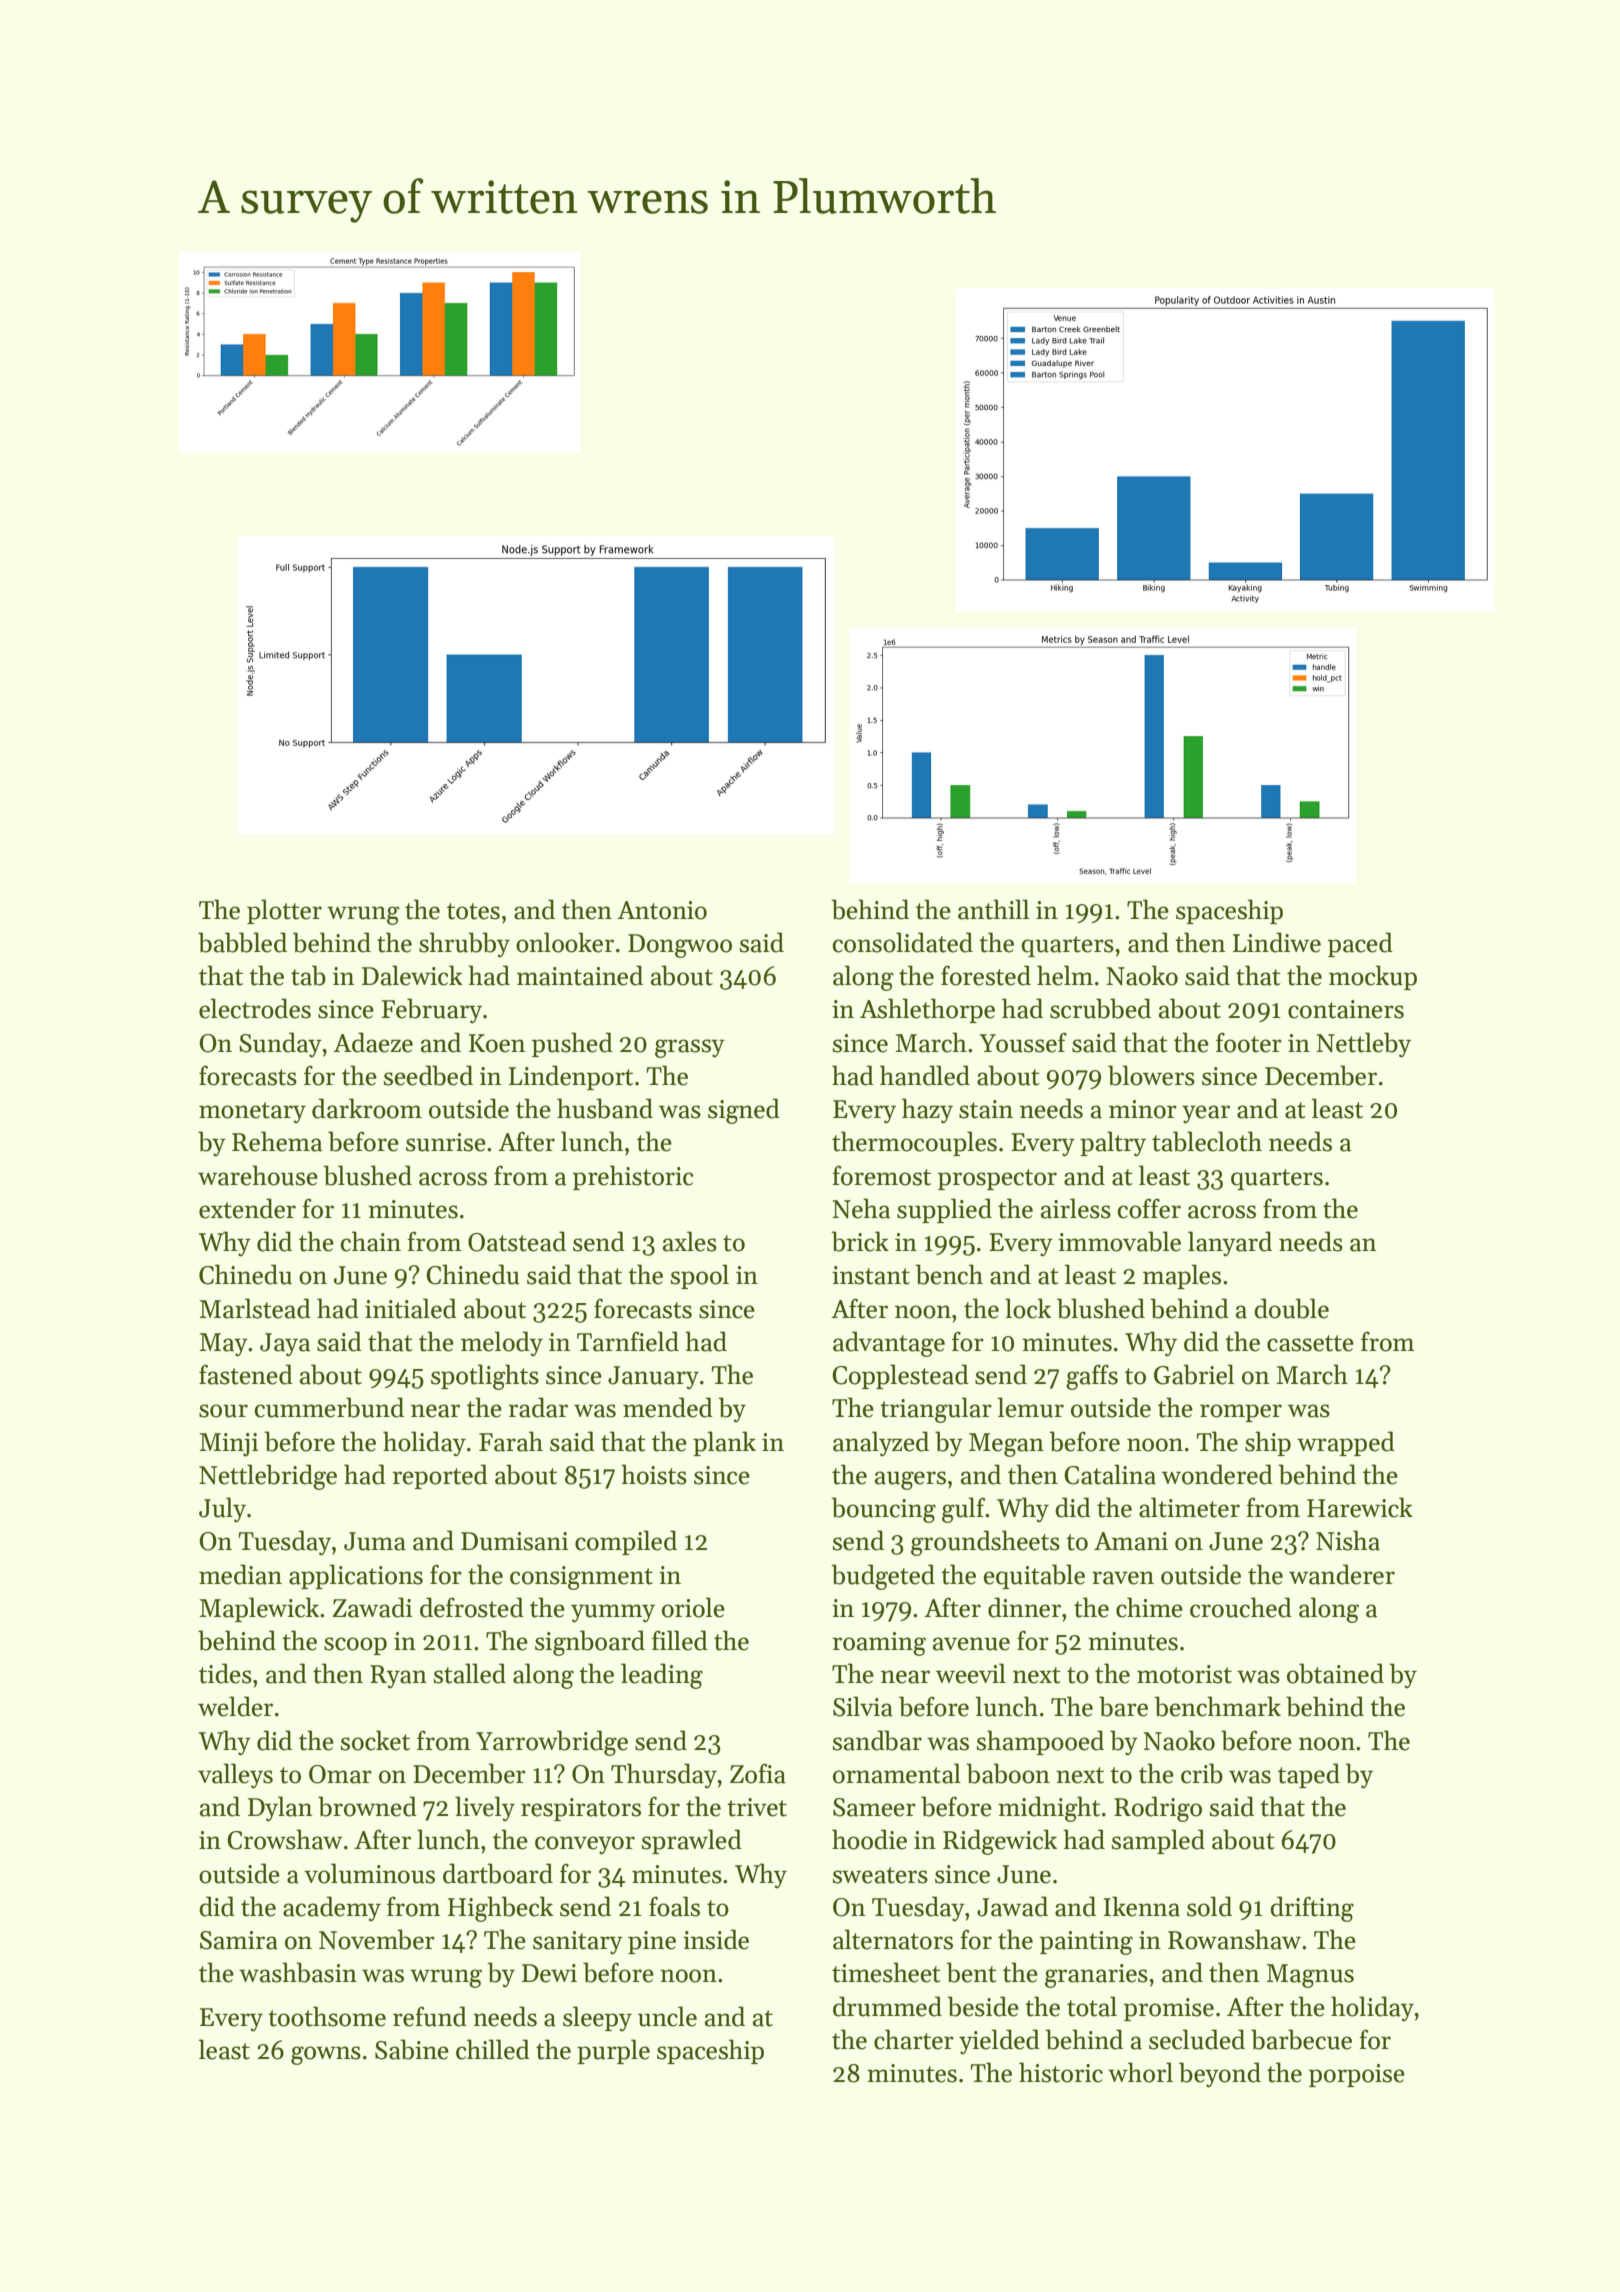 This image has height=2292, width=1620. Describe the element at coordinates (1291, 1308) in the image. I see `double` at that location.
